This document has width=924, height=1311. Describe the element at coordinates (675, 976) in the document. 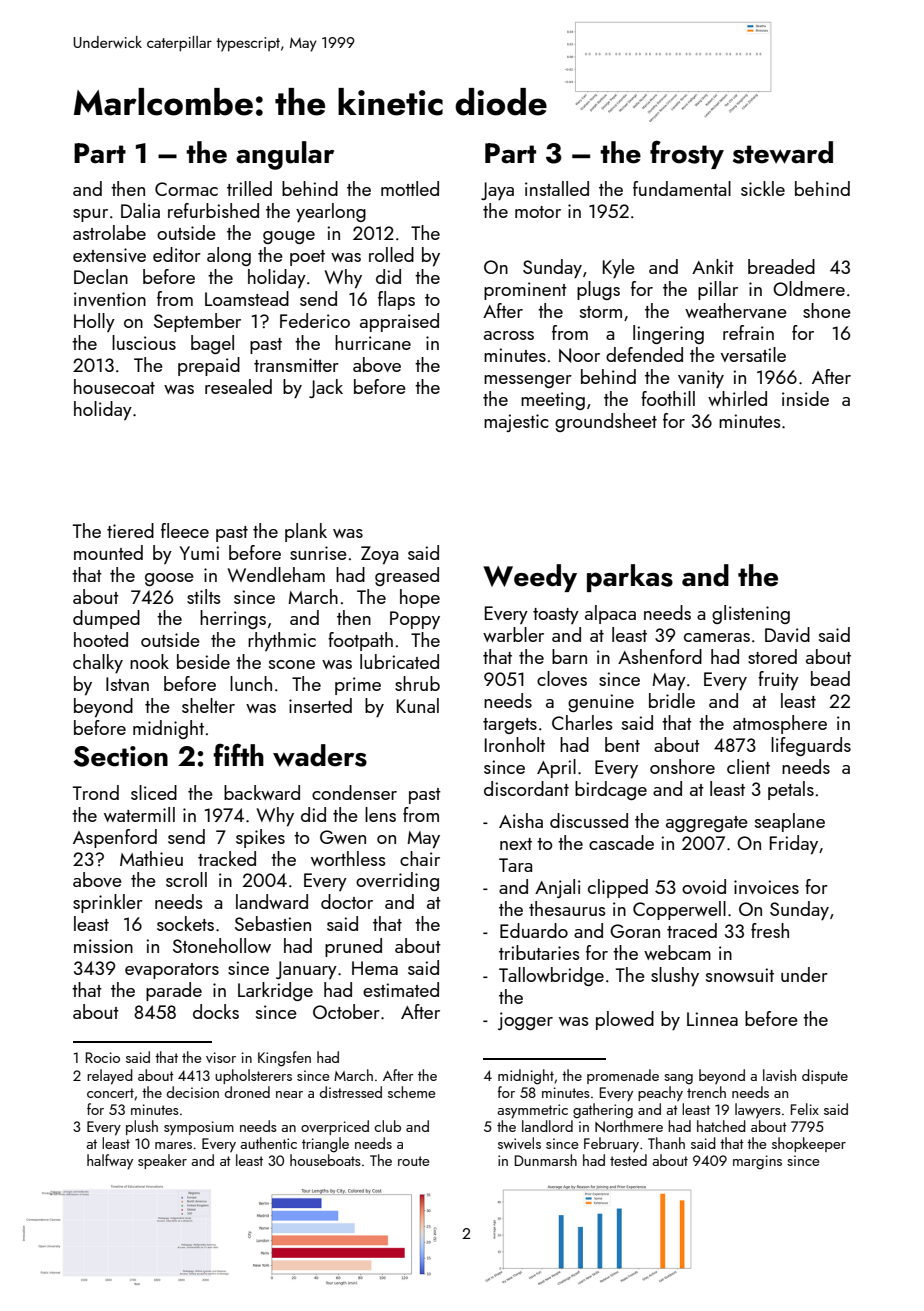

I see `slushy` at that location.
